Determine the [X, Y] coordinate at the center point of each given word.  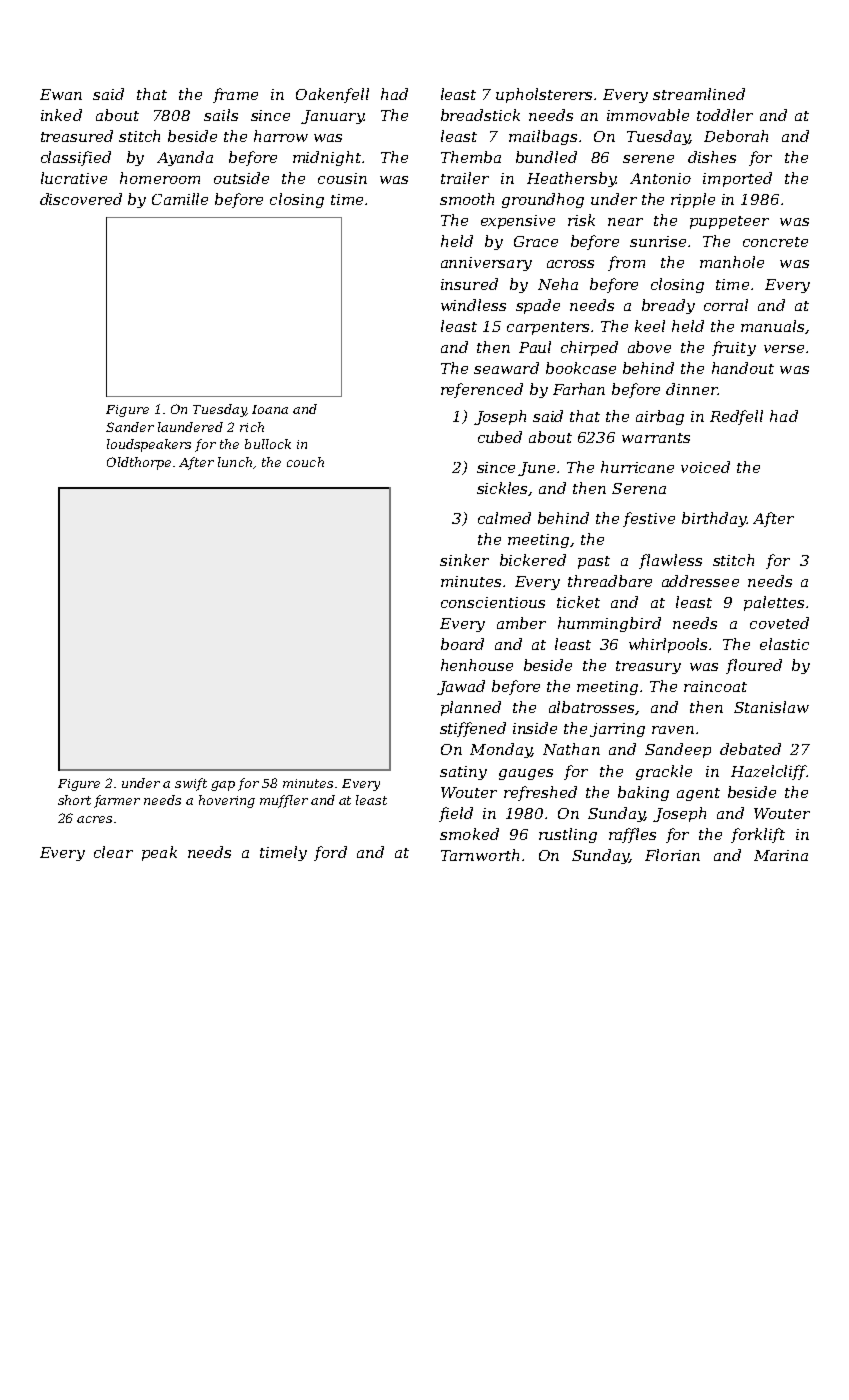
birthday [714, 519]
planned [471, 708]
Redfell [736, 417]
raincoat [715, 686]
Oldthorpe [139, 463]
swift [191, 784]
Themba [471, 157]
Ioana [270, 409]
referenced [482, 390]
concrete [775, 242]
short [74, 800]
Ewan [61, 94]
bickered [533, 560]
